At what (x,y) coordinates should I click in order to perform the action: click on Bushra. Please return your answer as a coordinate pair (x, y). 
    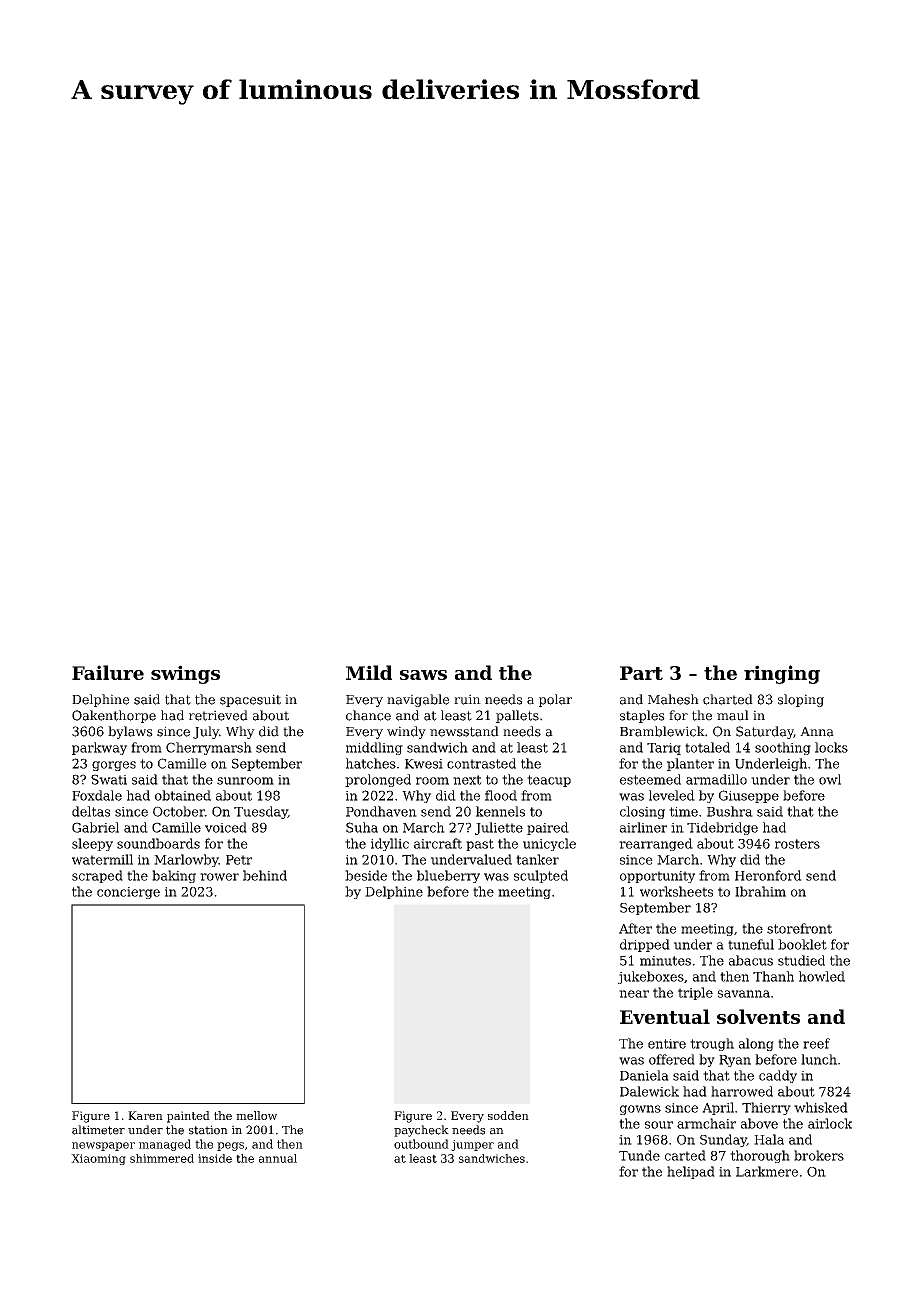
    Looking at the image, I should click on (730, 811).
